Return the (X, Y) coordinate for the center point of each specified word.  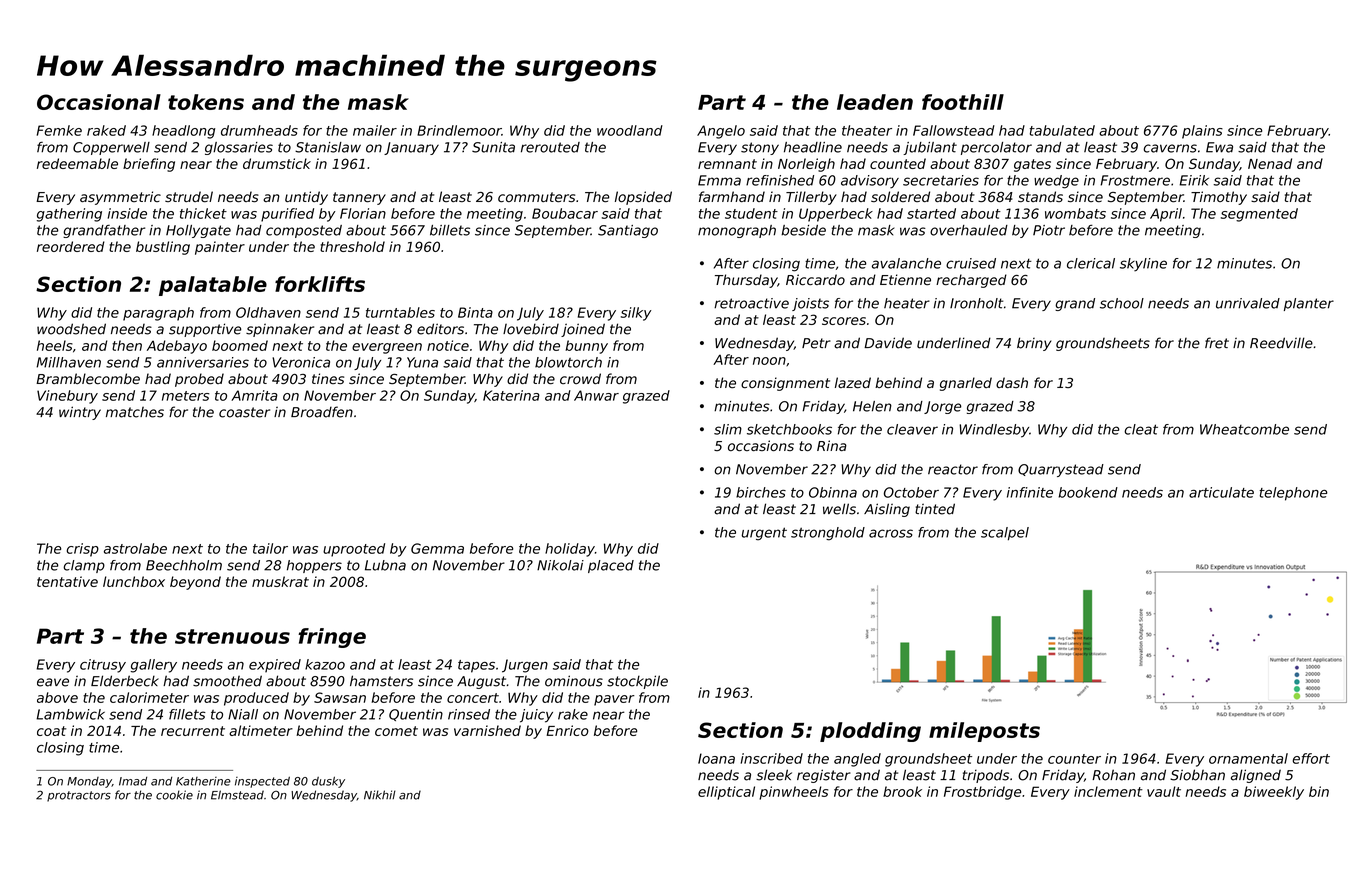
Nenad (1270, 163)
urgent (764, 534)
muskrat (280, 581)
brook (902, 791)
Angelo (721, 132)
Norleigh (806, 165)
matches (135, 412)
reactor (953, 469)
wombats (1075, 213)
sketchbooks (789, 429)
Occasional (99, 102)
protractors (79, 796)
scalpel (1005, 533)
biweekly (1274, 793)
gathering (69, 215)
